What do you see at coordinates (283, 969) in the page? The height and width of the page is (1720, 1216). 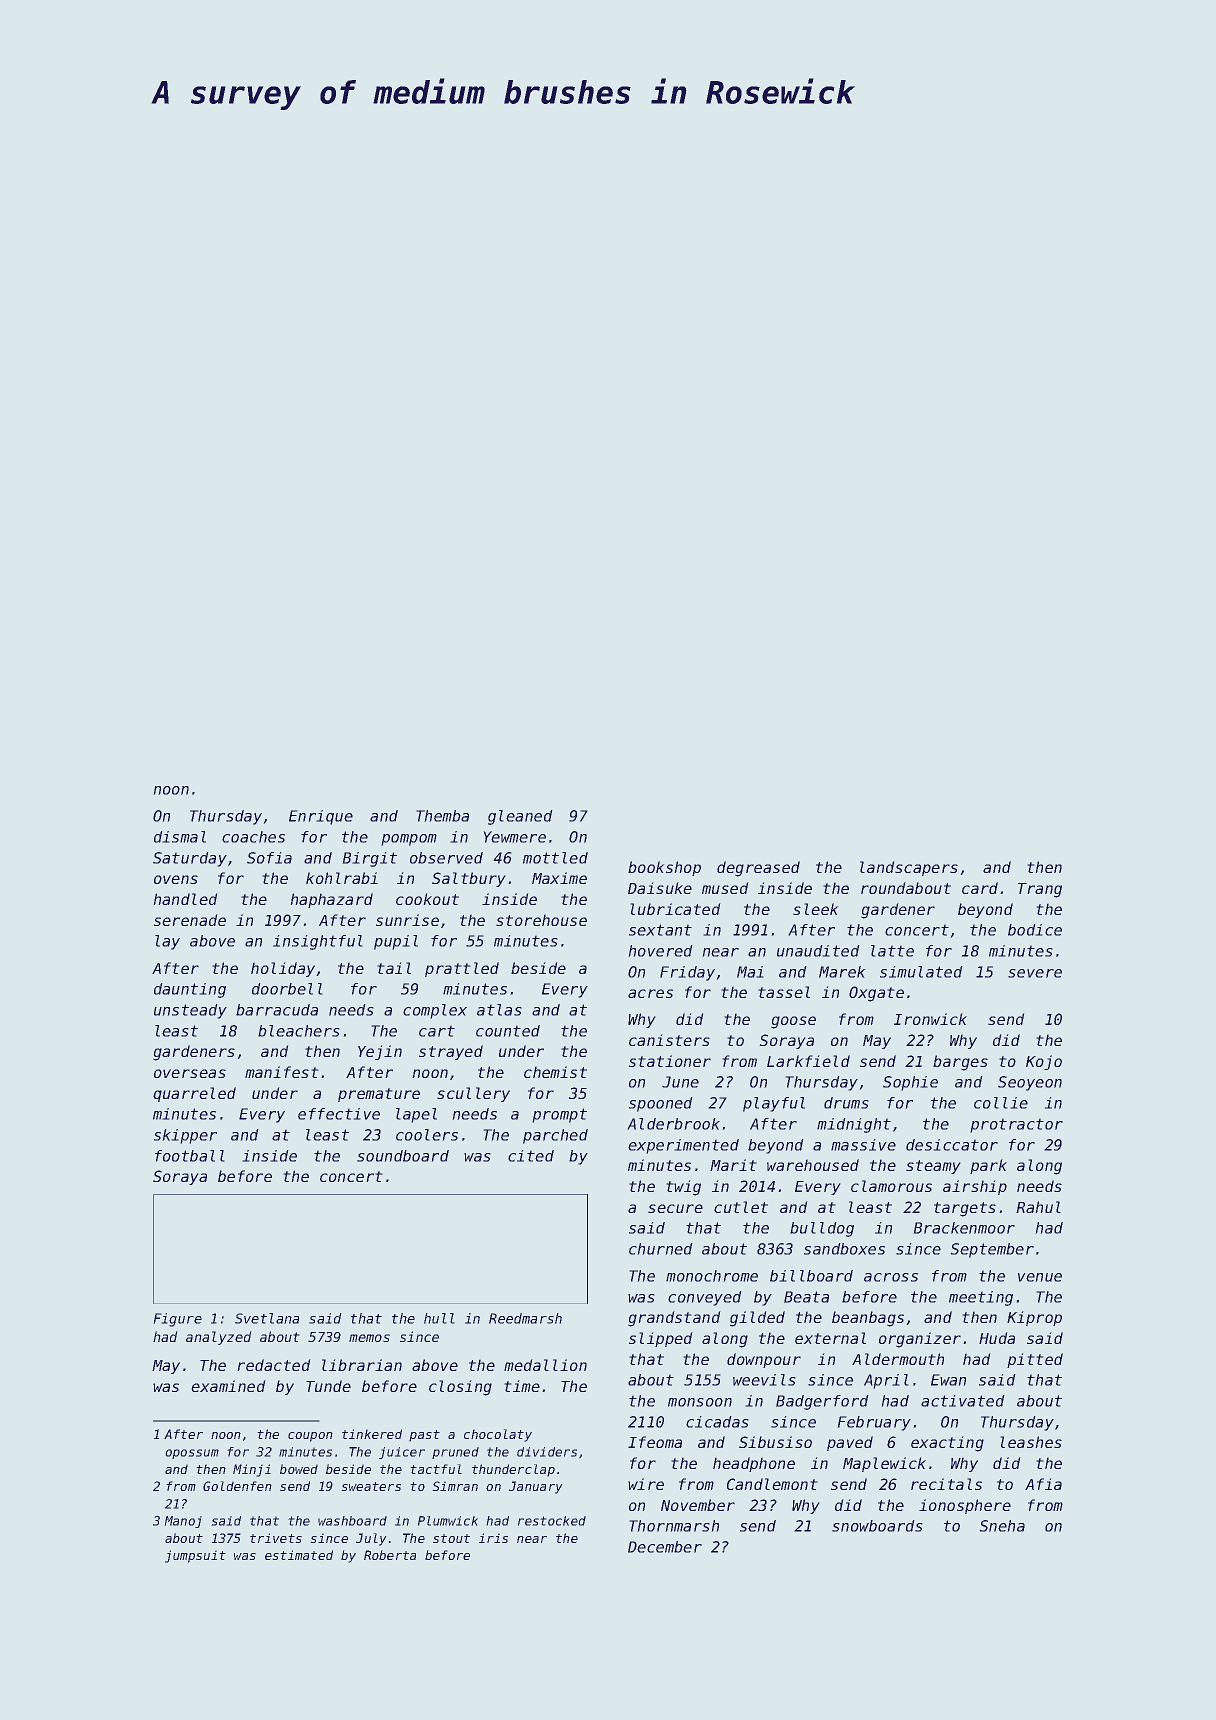 I see `holiday` at bounding box center [283, 969].
